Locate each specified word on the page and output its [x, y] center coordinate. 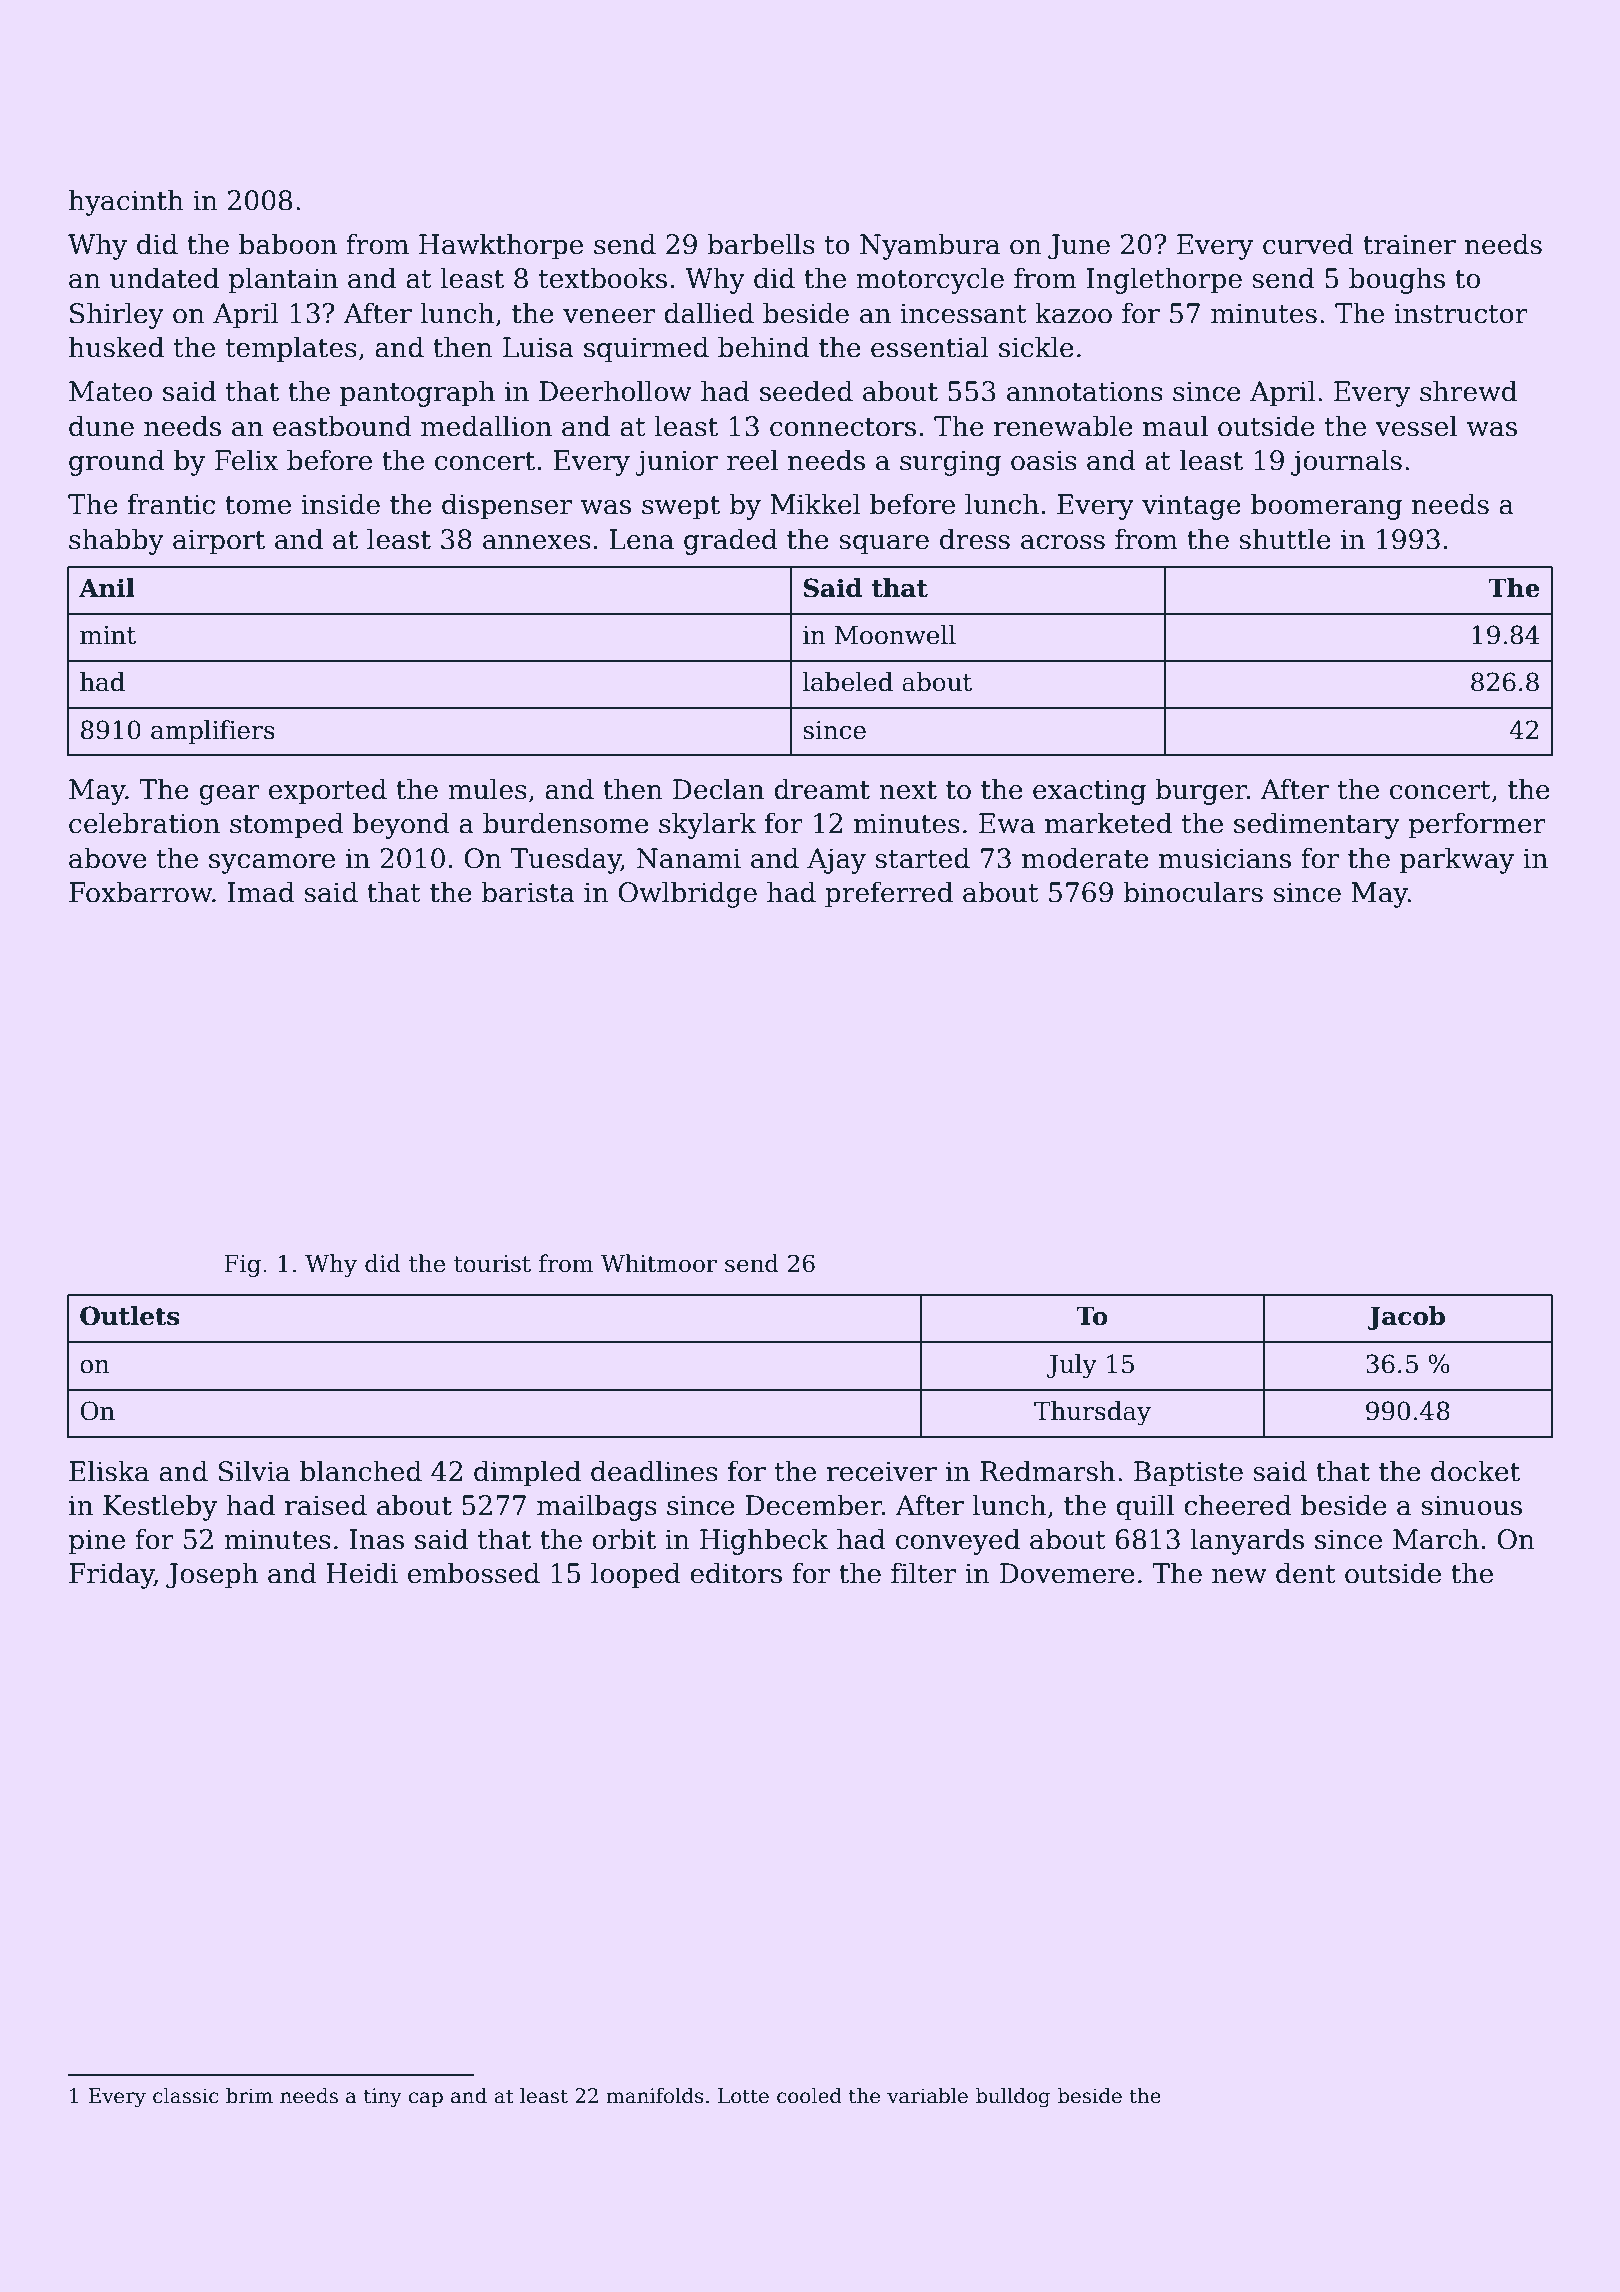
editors [736, 1573]
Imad [261, 892]
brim [249, 2095]
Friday [111, 1575]
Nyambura [930, 246]
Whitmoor [659, 1263]
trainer [1409, 244]
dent [1306, 1573]
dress [975, 539]
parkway [1457, 860]
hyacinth [126, 202]
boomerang [1326, 506]
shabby [116, 541]
